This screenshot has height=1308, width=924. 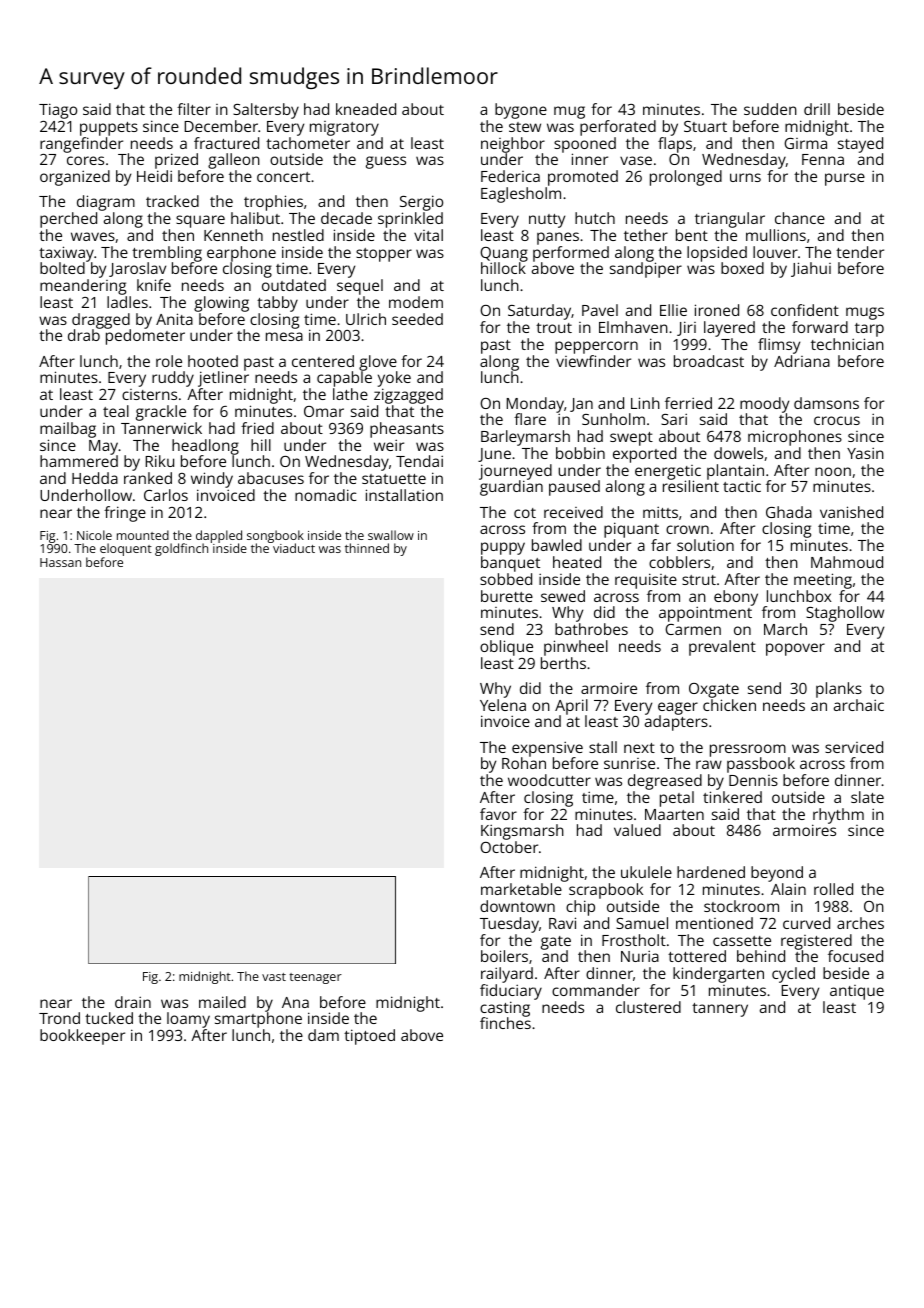 I want to click on antique, so click(x=857, y=992).
